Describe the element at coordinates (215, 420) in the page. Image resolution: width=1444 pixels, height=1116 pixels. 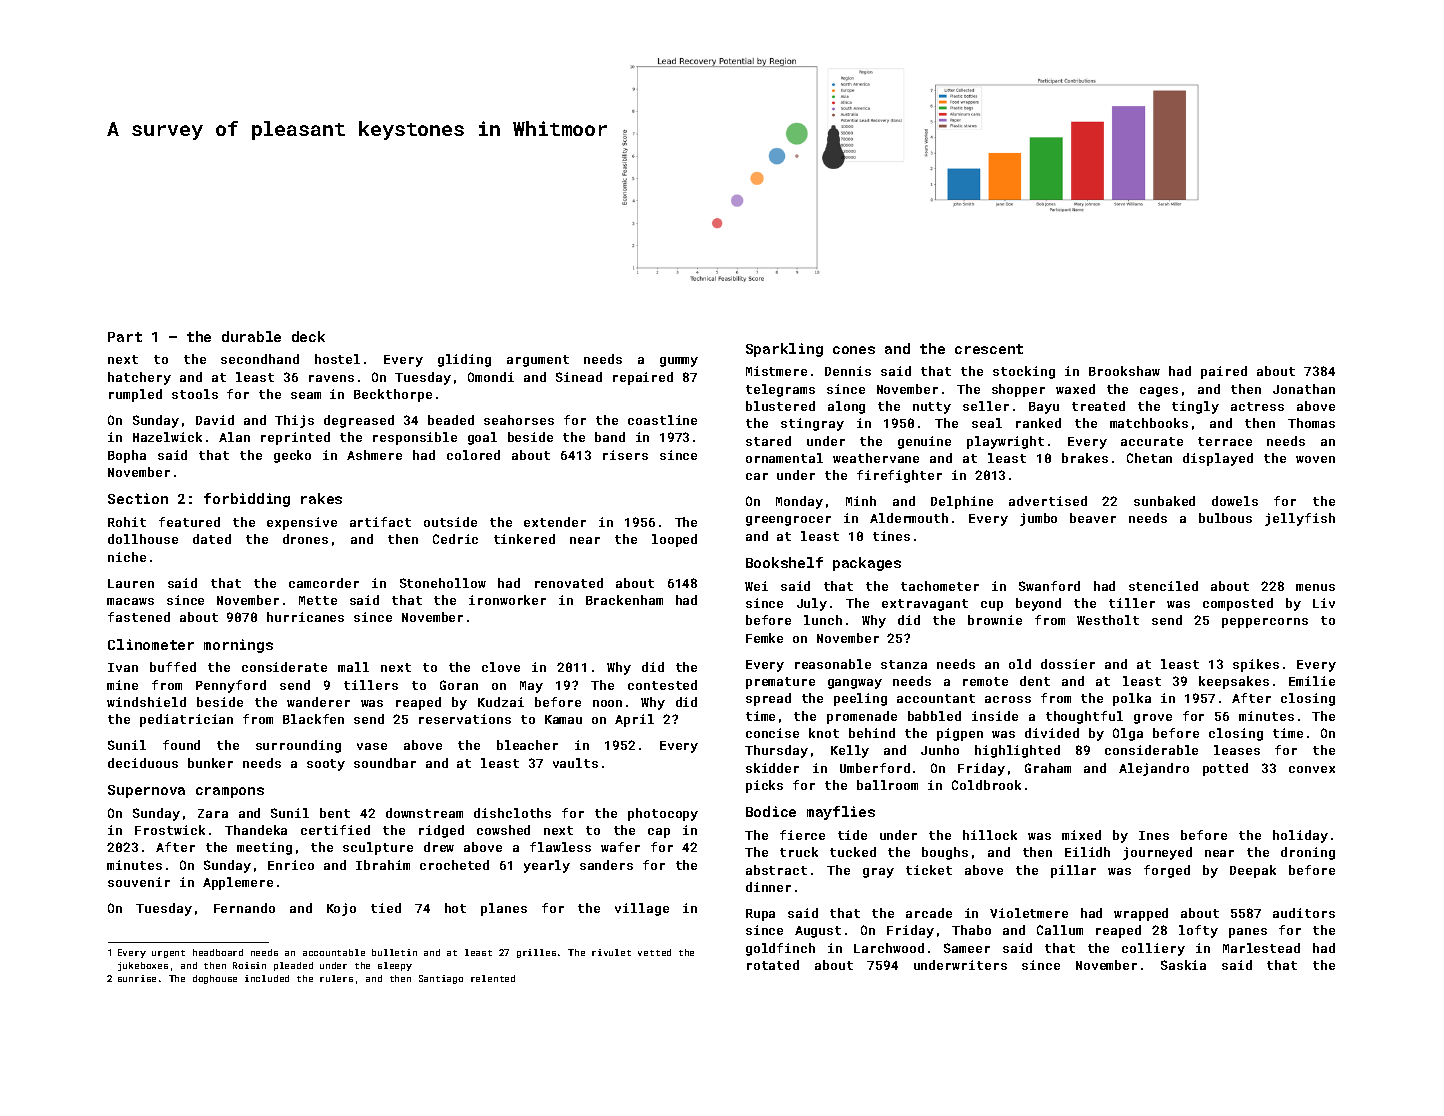
I see `David` at that location.
